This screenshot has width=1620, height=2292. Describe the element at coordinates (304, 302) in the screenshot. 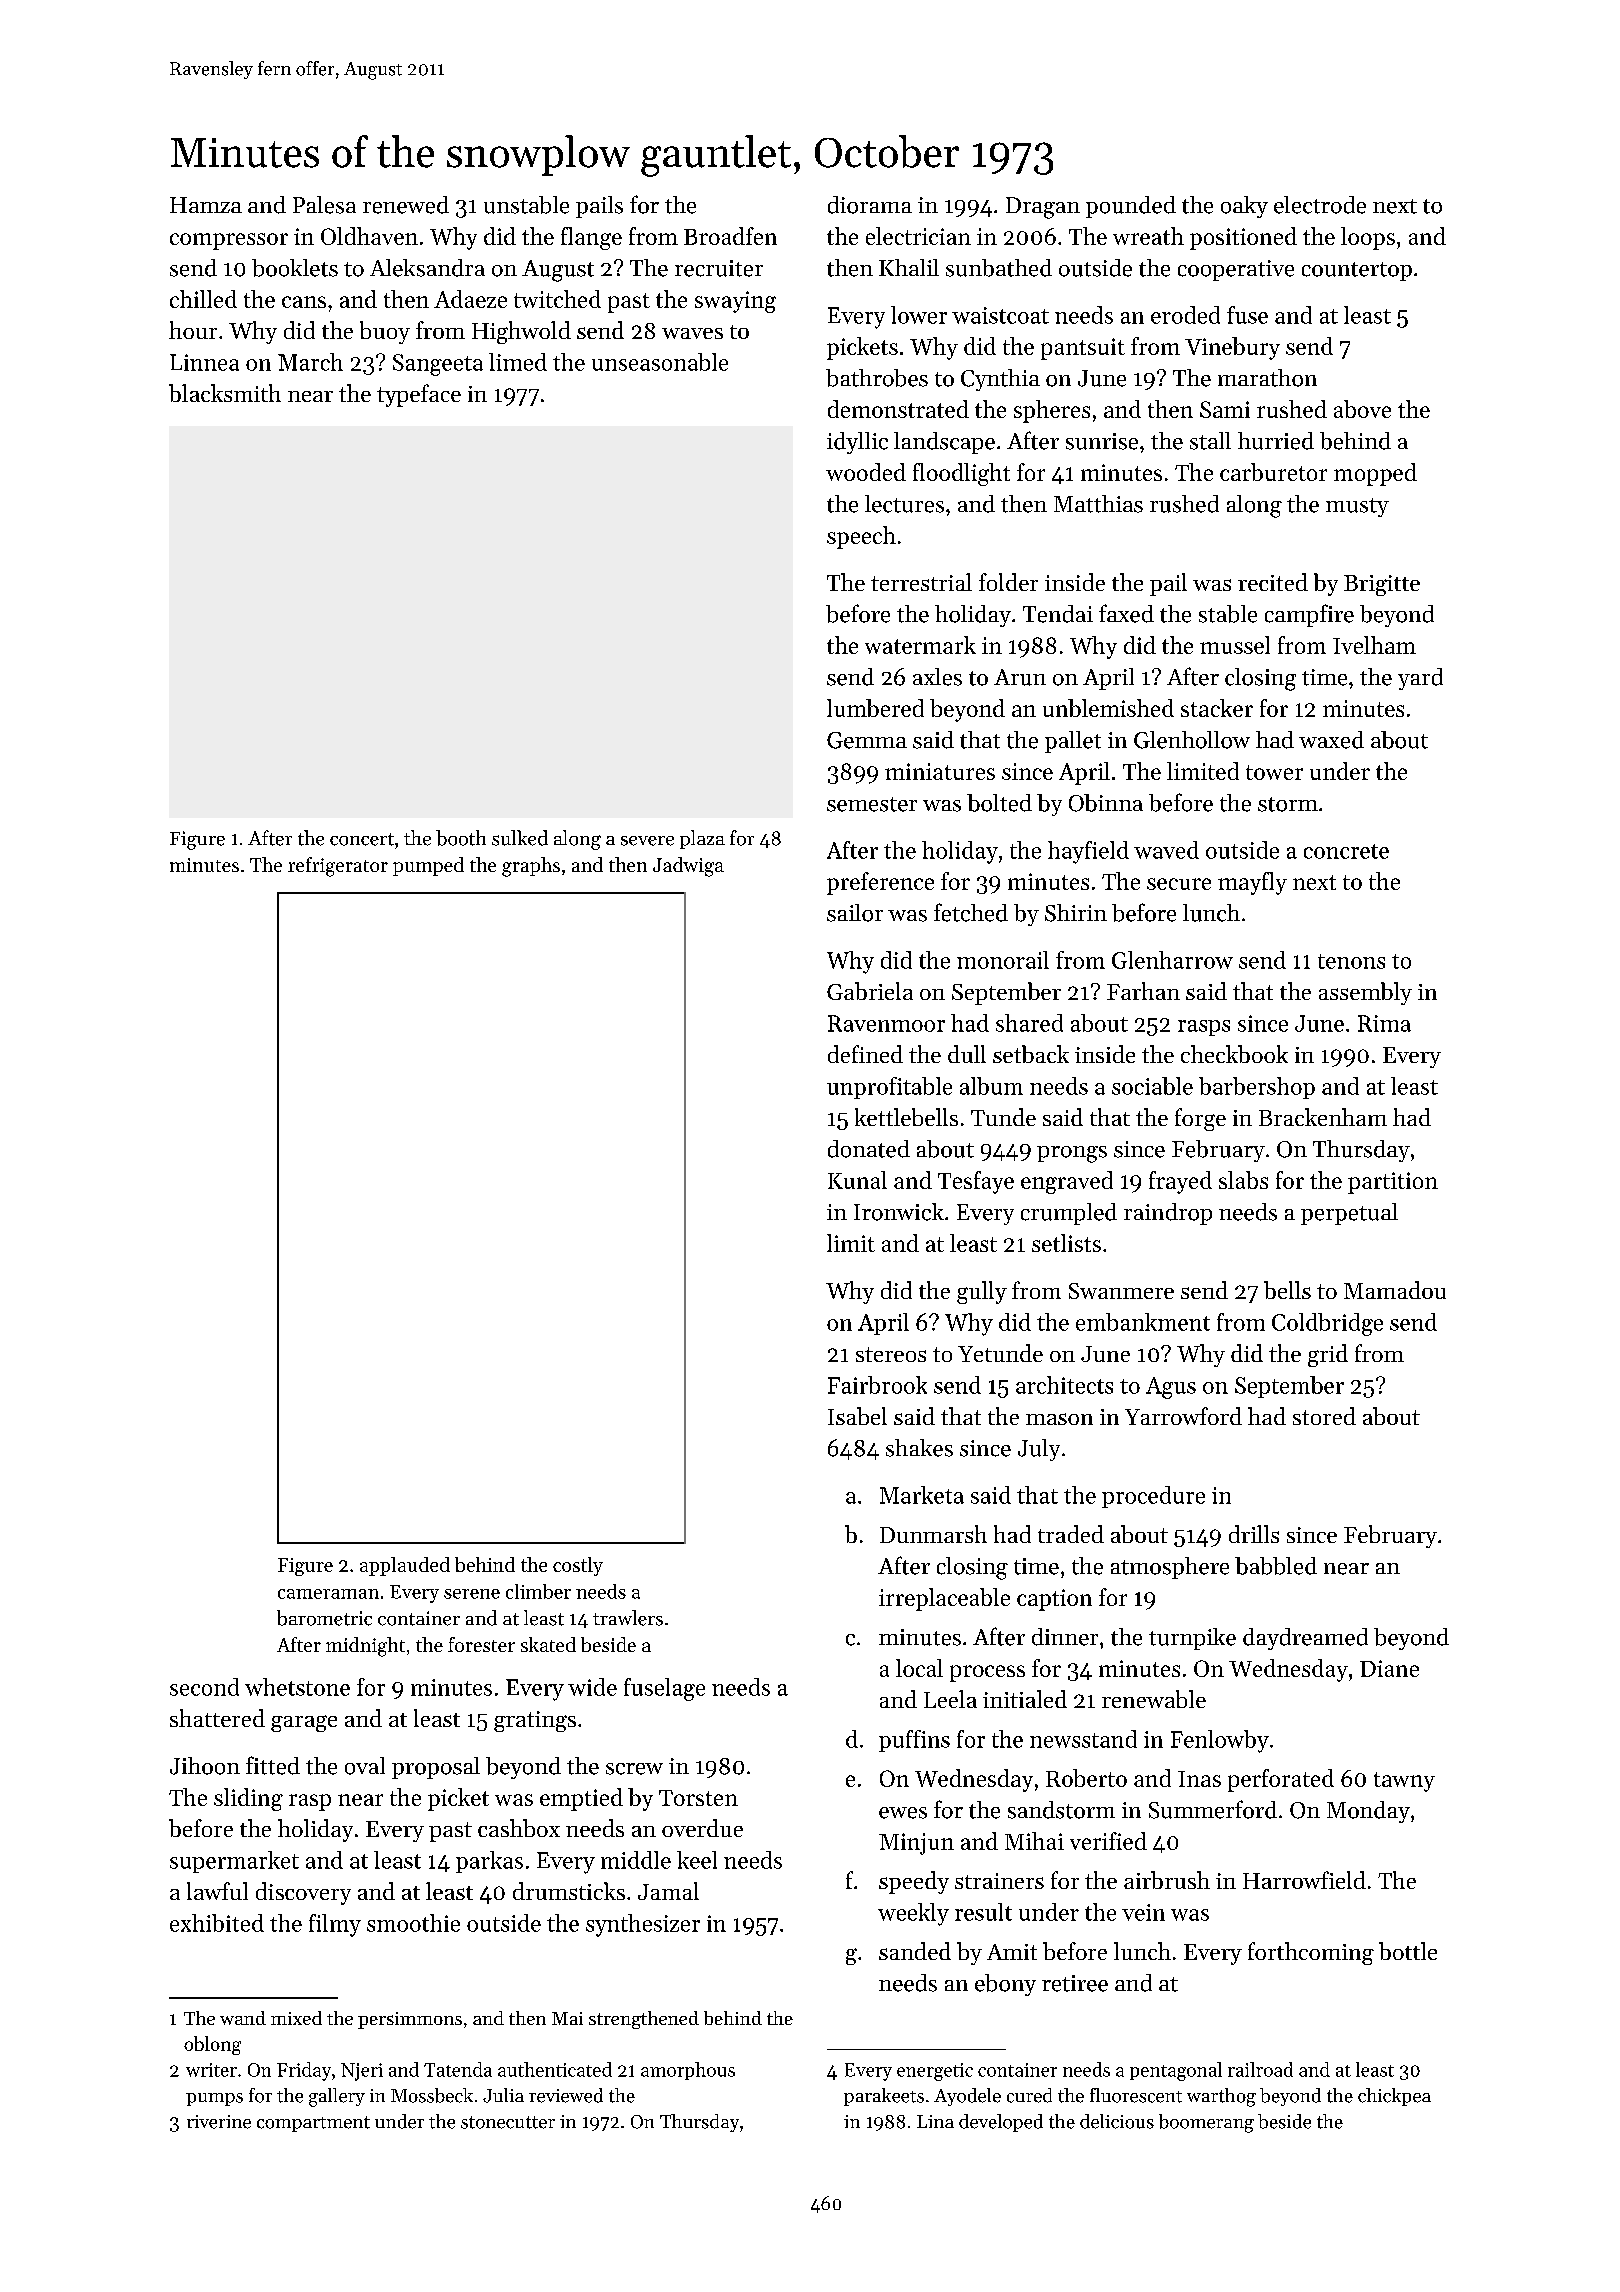

I see `cans` at that location.
